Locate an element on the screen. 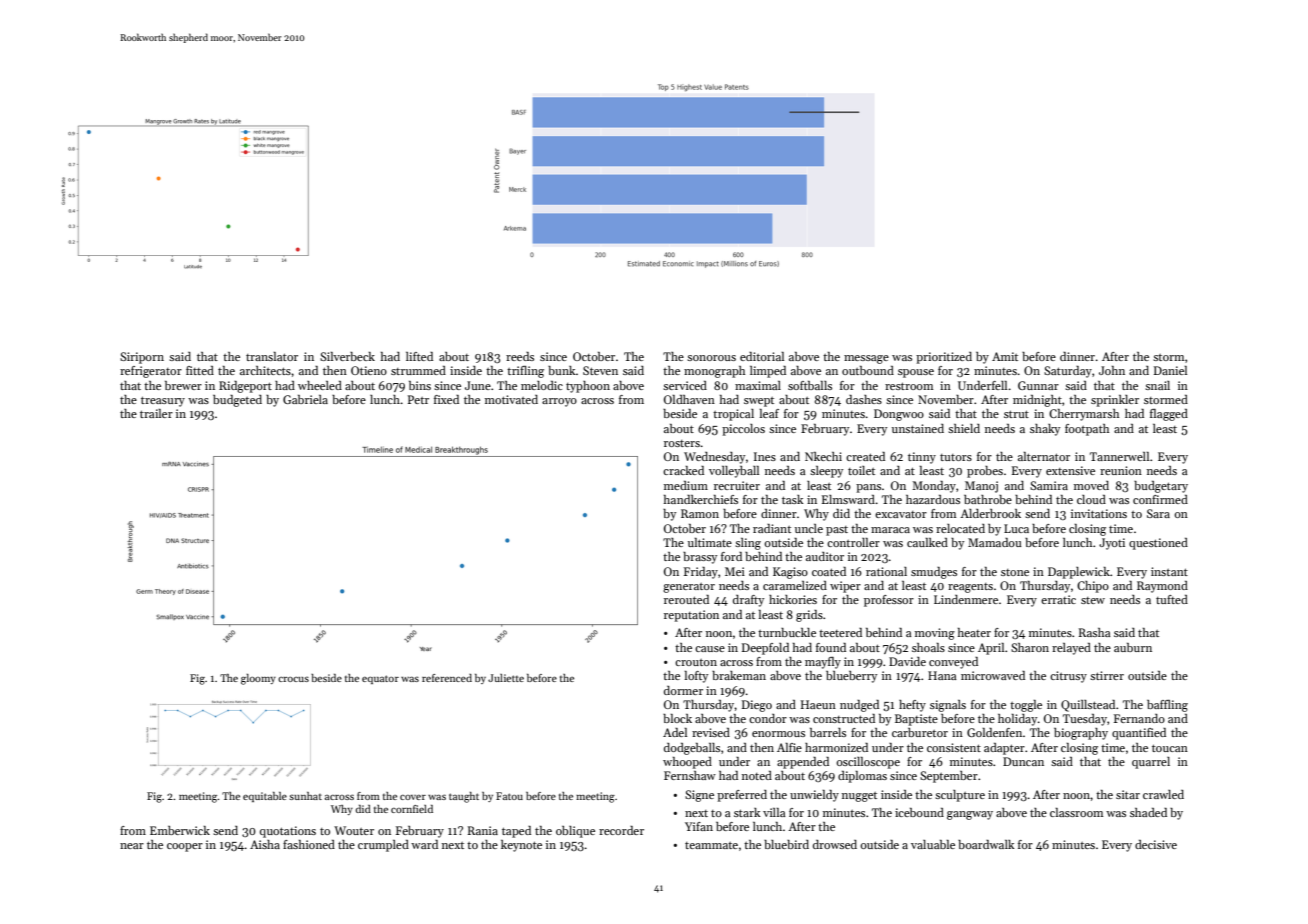 This screenshot has width=1308, height=924. decisive is located at coordinates (1156, 844).
